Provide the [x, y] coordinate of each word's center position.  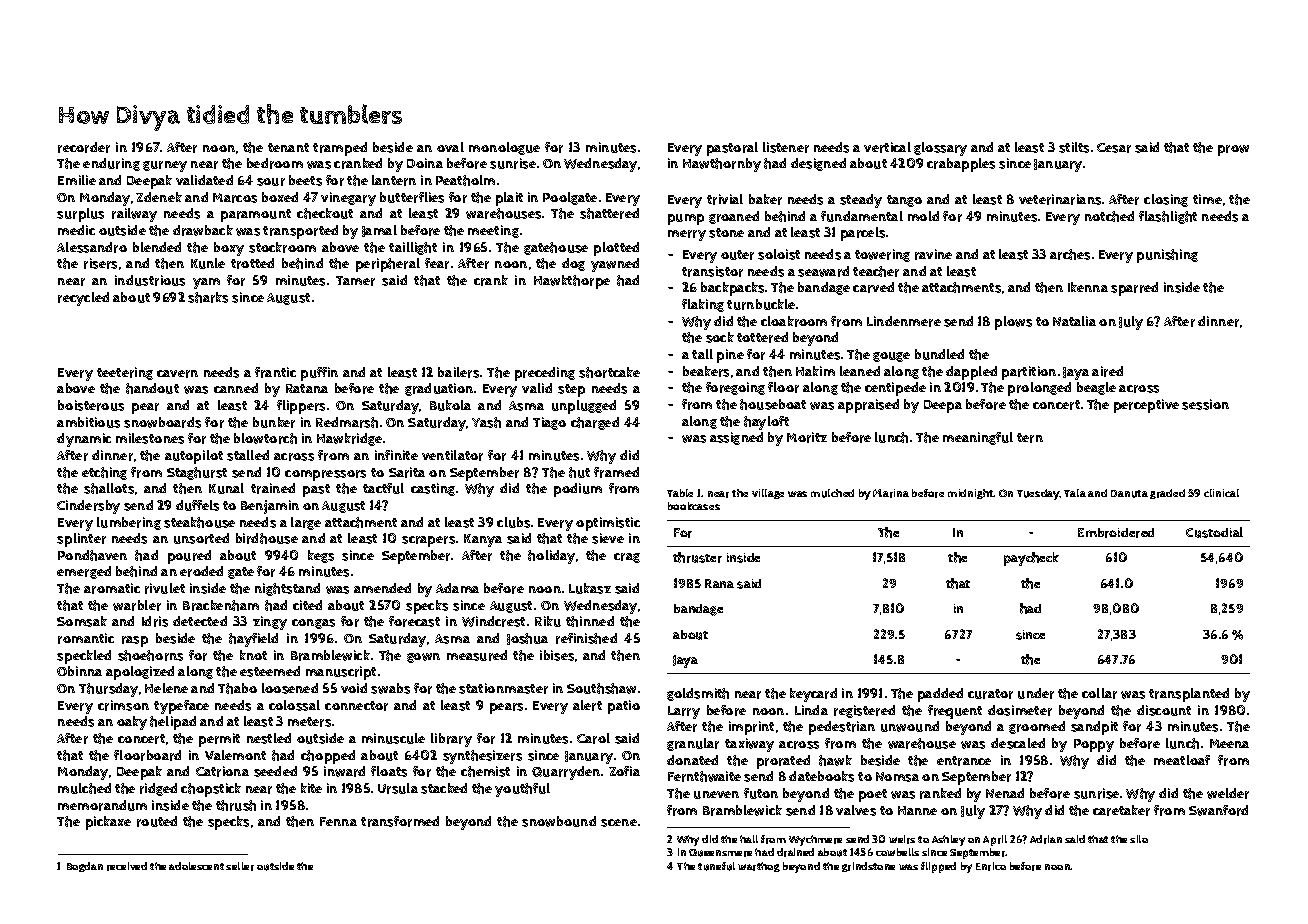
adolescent [196, 866]
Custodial [1214, 532]
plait [509, 199]
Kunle [208, 263]
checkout [325, 213]
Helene [166, 688]
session [1205, 404]
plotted [616, 249]
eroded [201, 571]
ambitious [88, 422]
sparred [1134, 289]
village [768, 494]
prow [1233, 150]
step [571, 390]
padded [940, 695]
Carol [593, 738]
